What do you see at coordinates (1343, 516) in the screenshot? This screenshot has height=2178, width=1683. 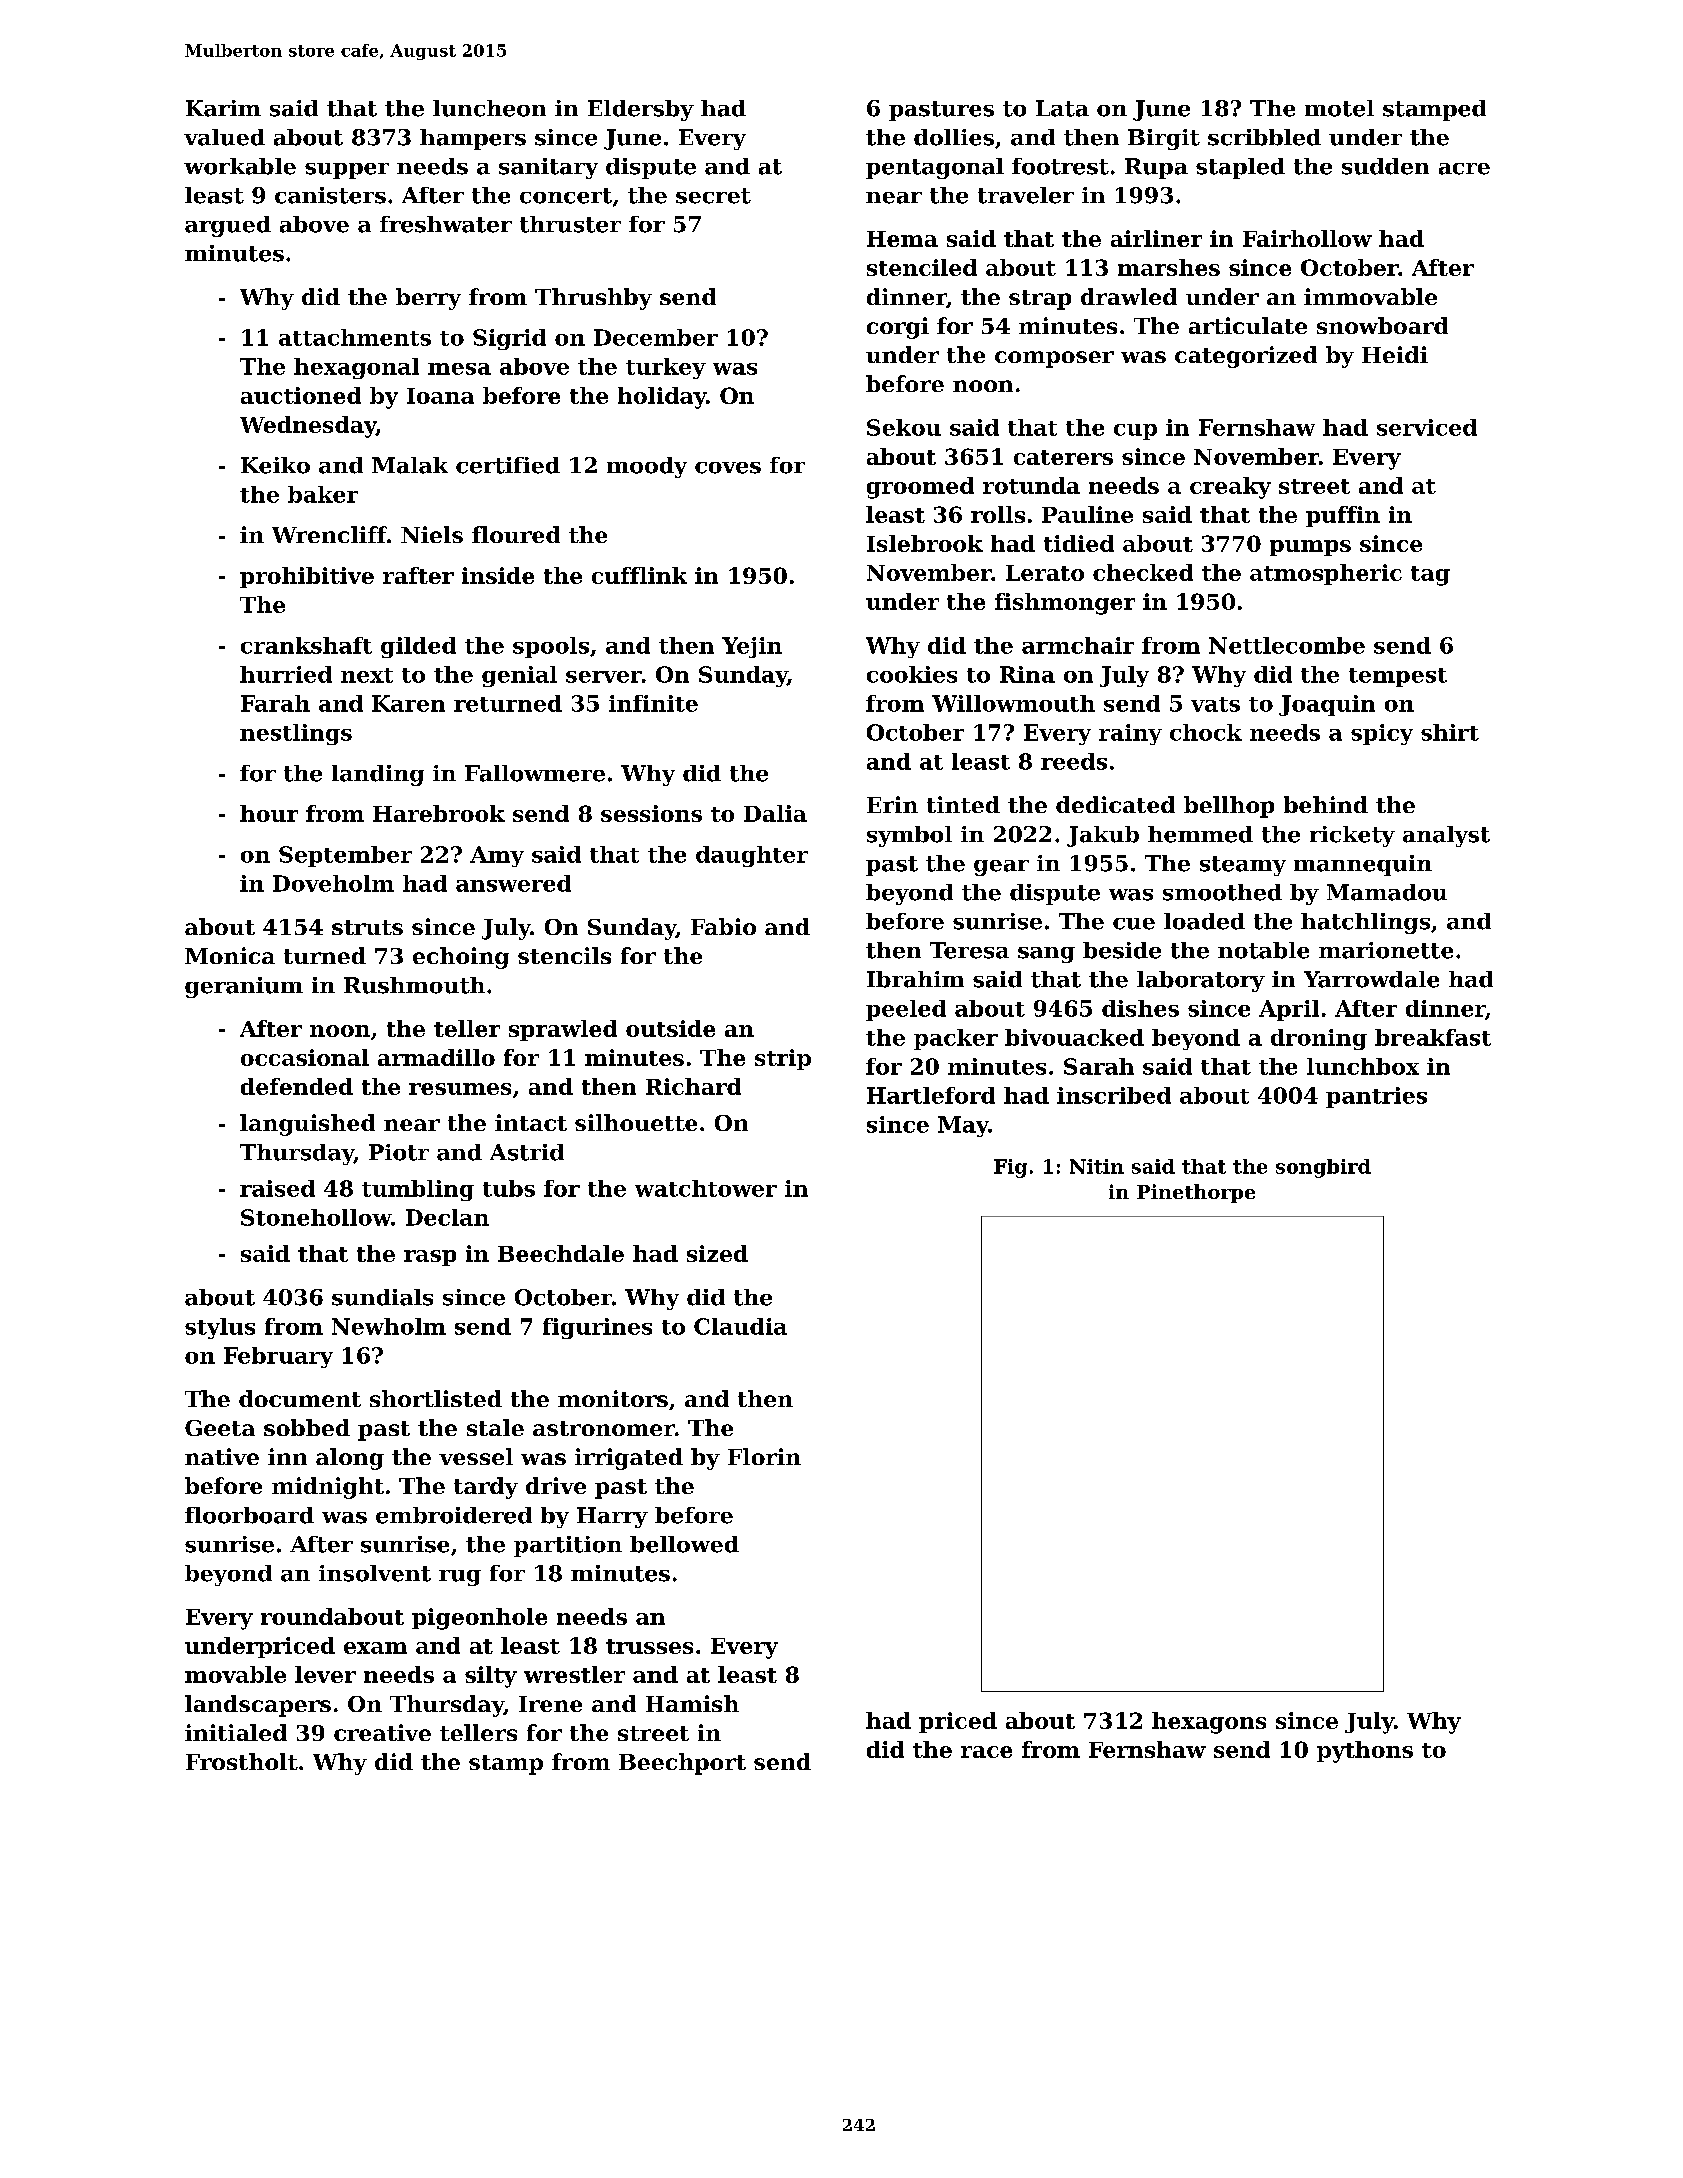 I see `puffin` at bounding box center [1343, 516].
